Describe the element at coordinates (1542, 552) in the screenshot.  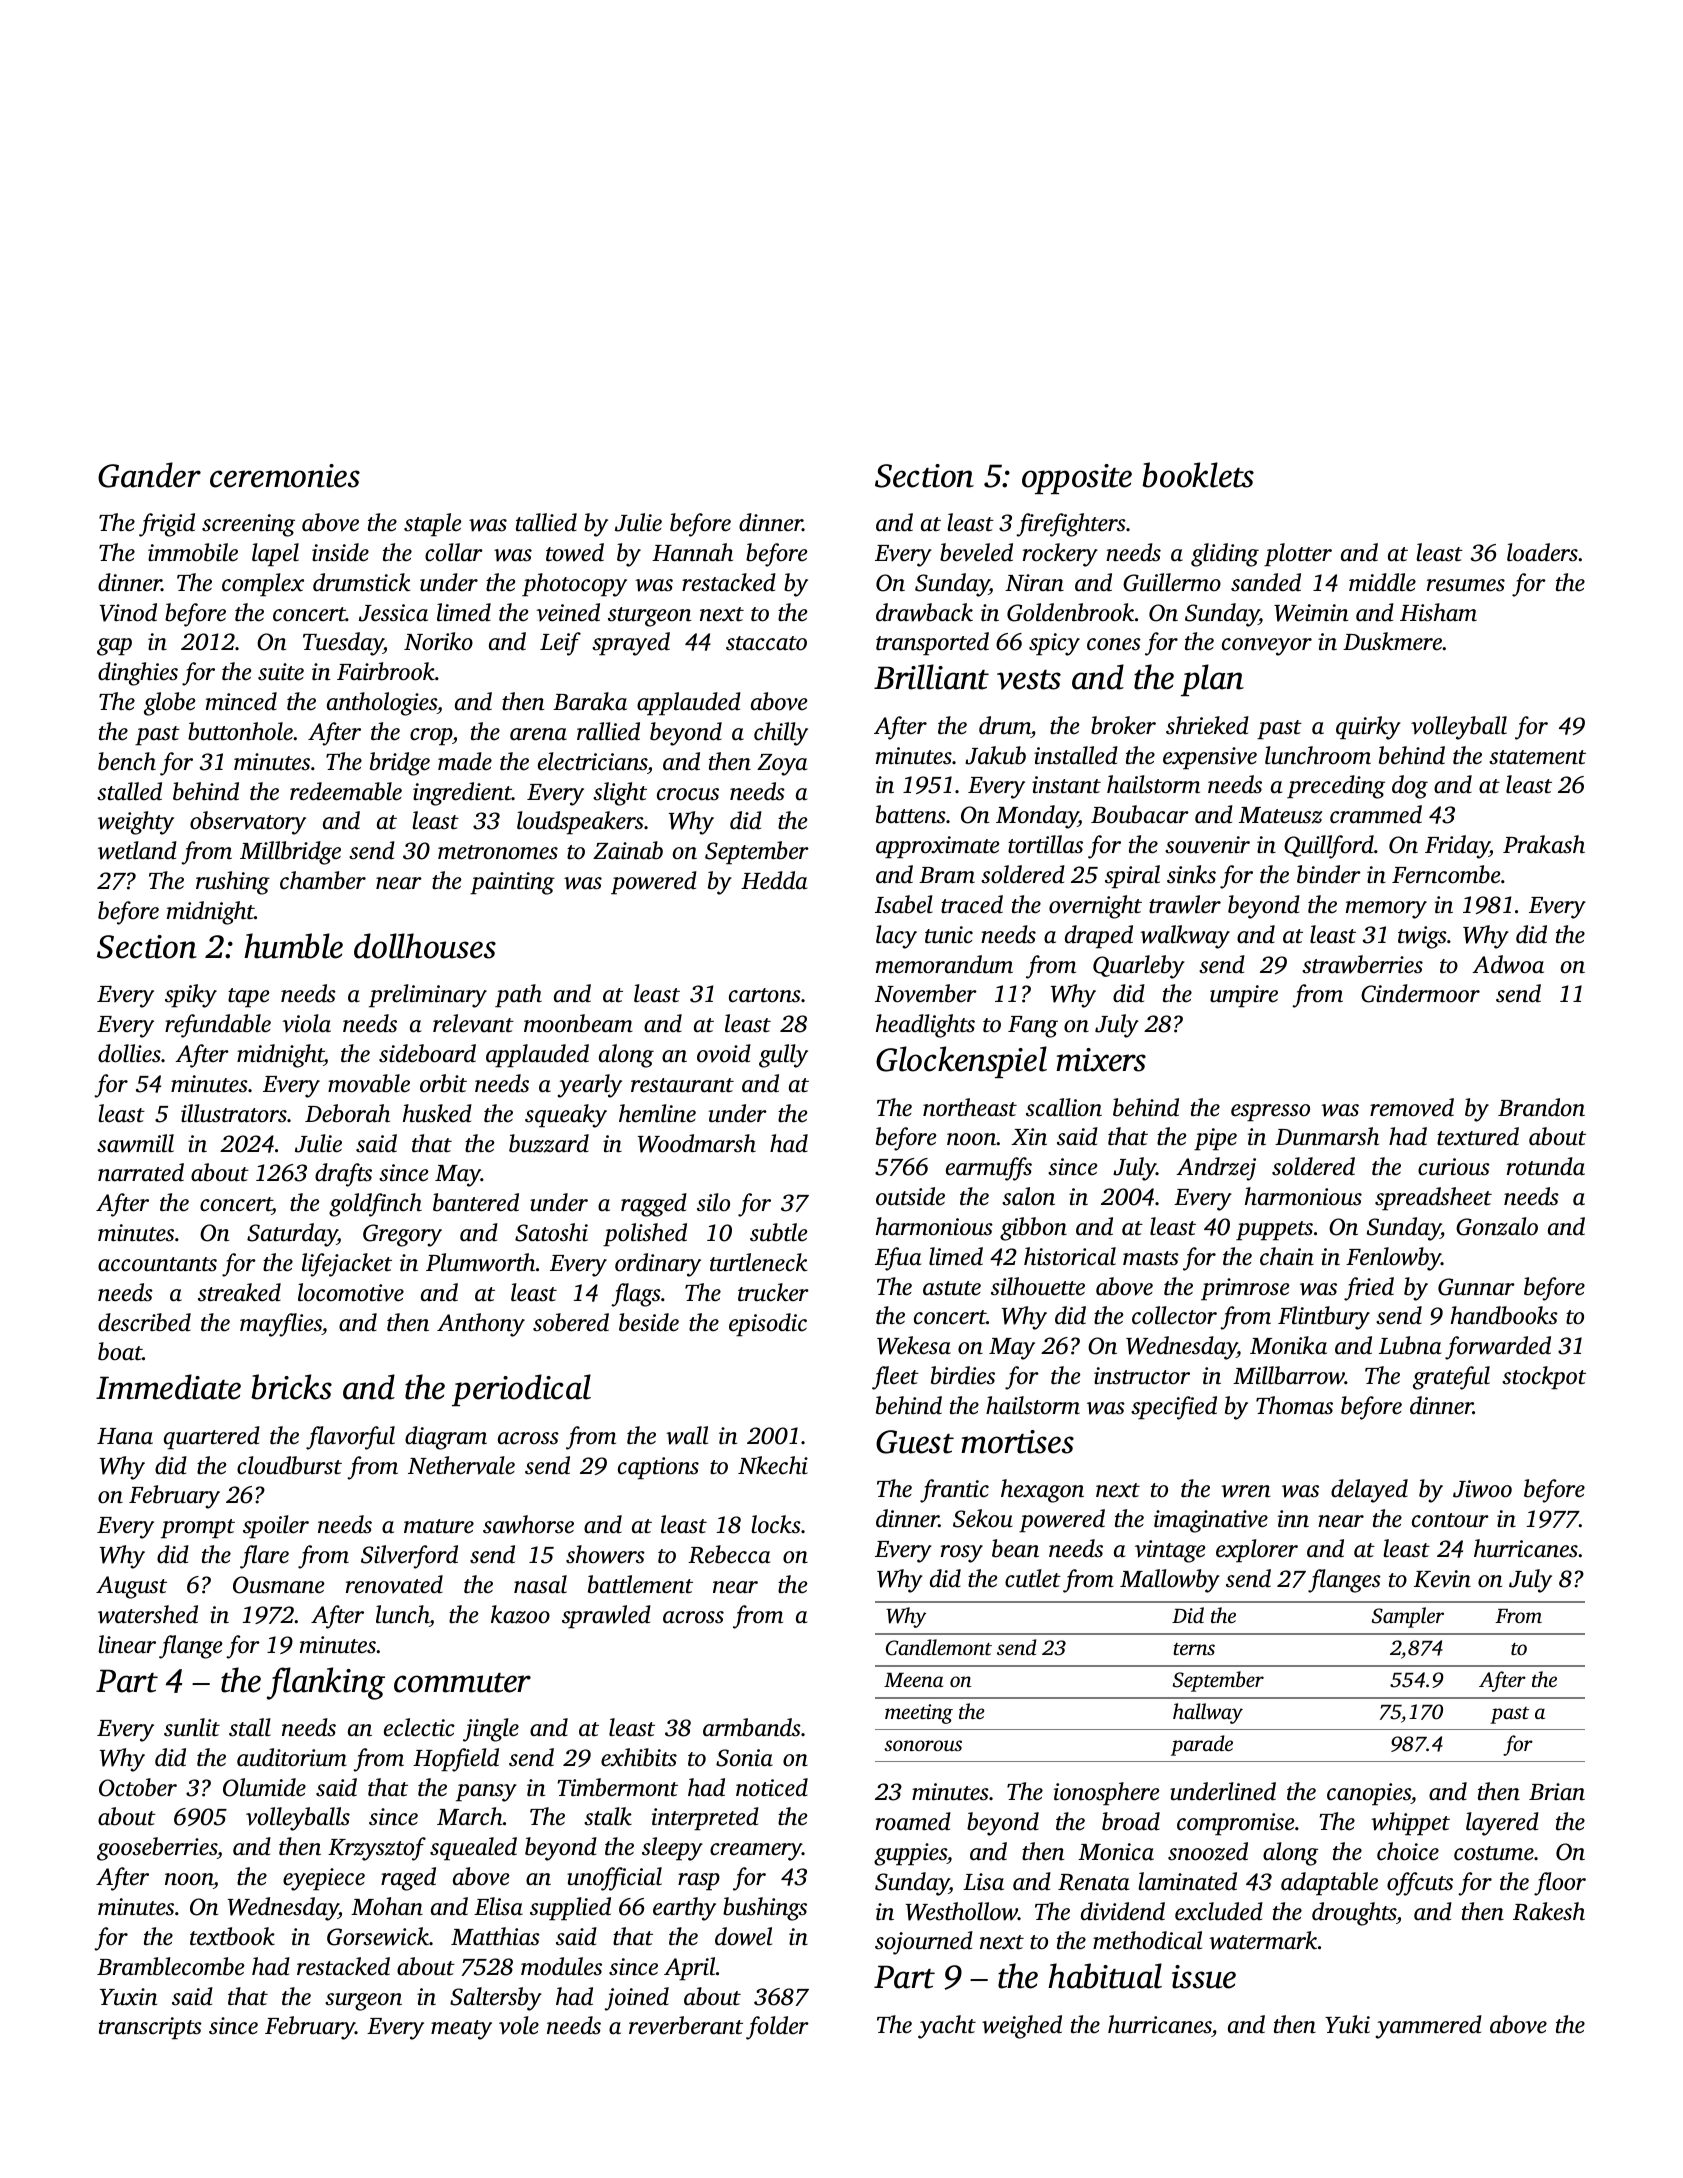
I see `loaders` at that location.
